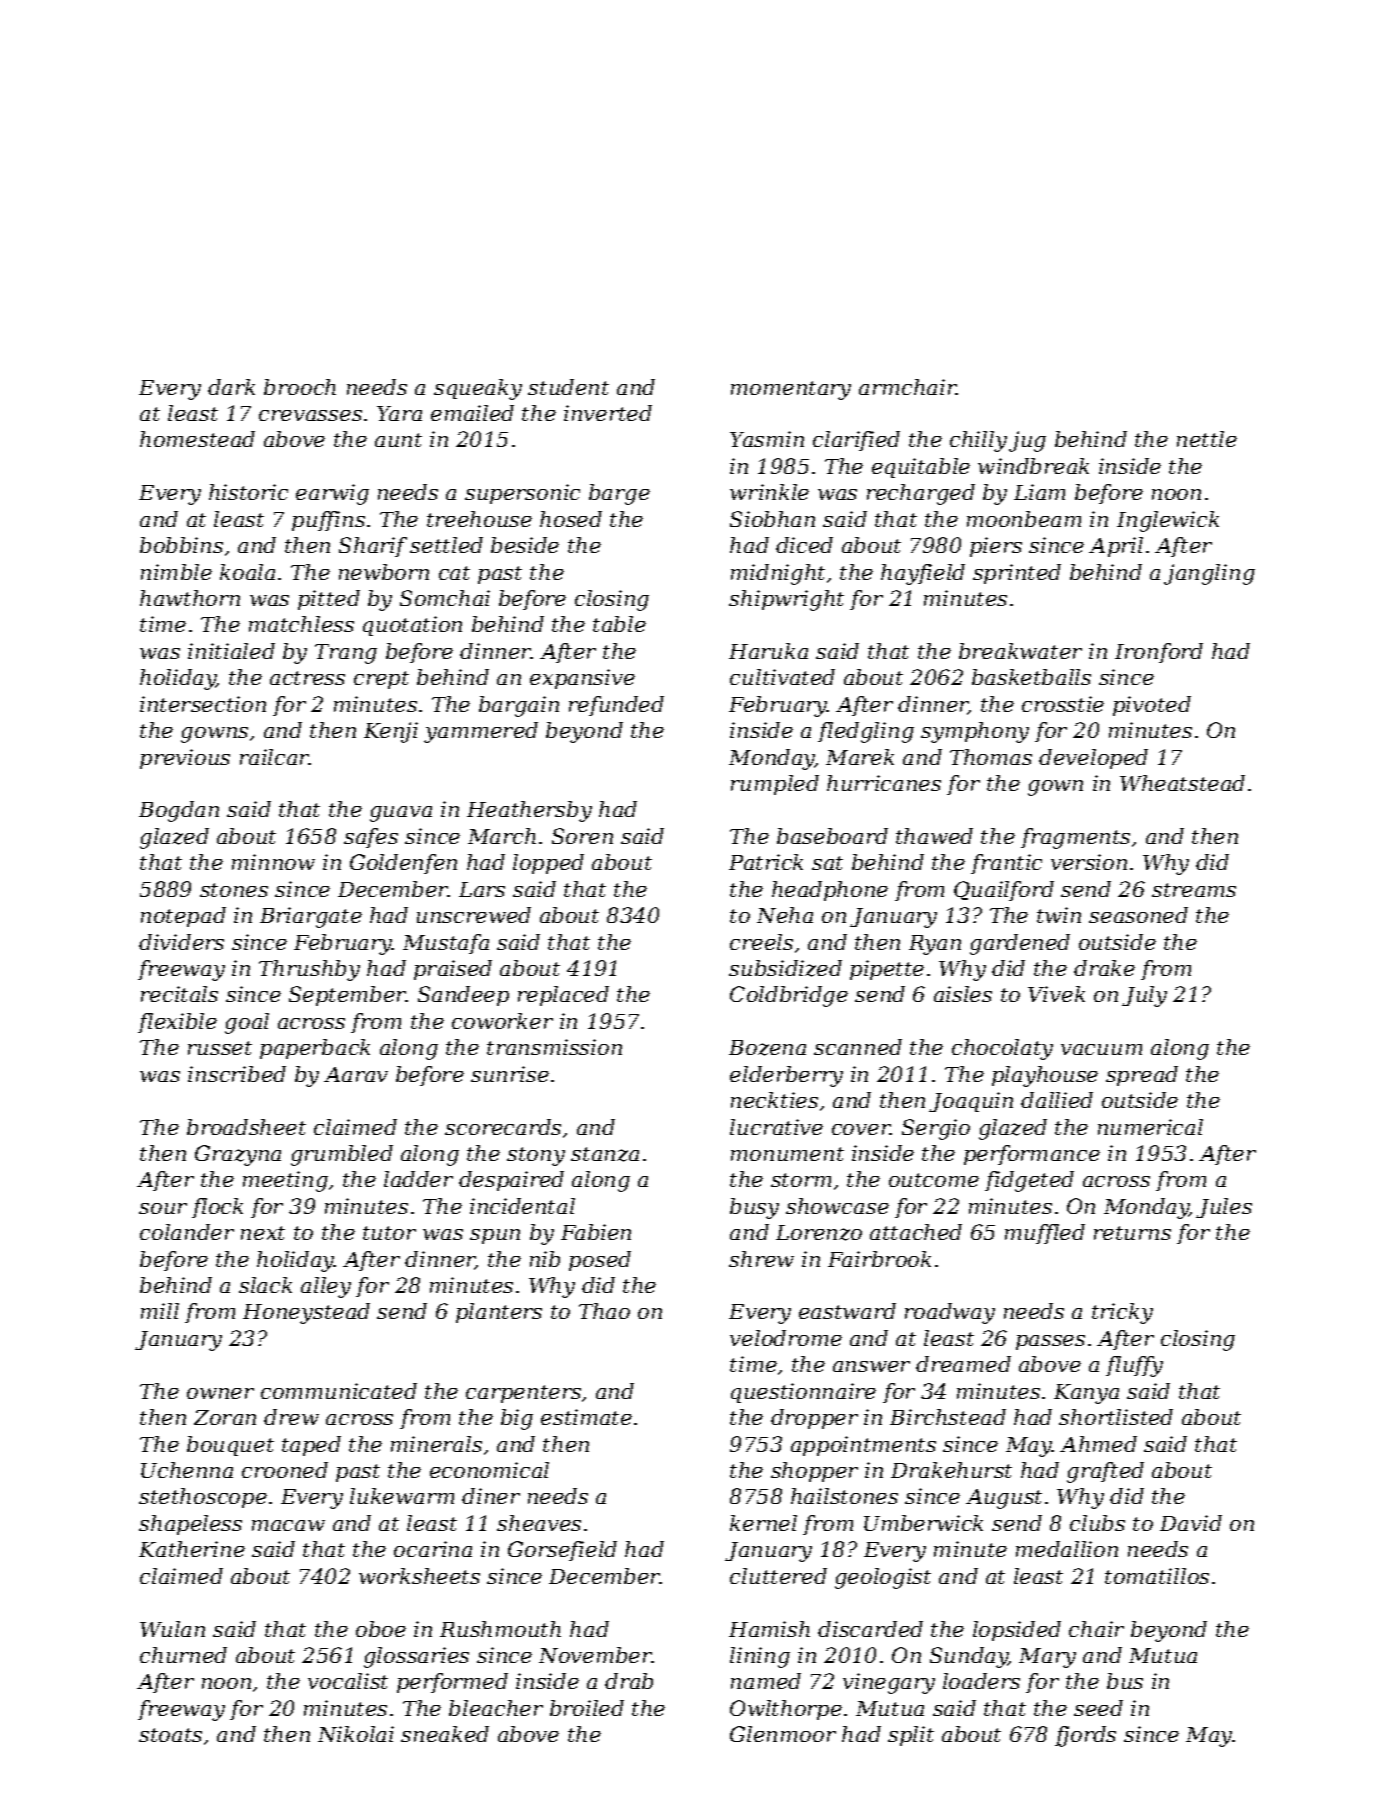 The height and width of the screenshot is (1810, 1399). I want to click on stoats, so click(170, 1735).
